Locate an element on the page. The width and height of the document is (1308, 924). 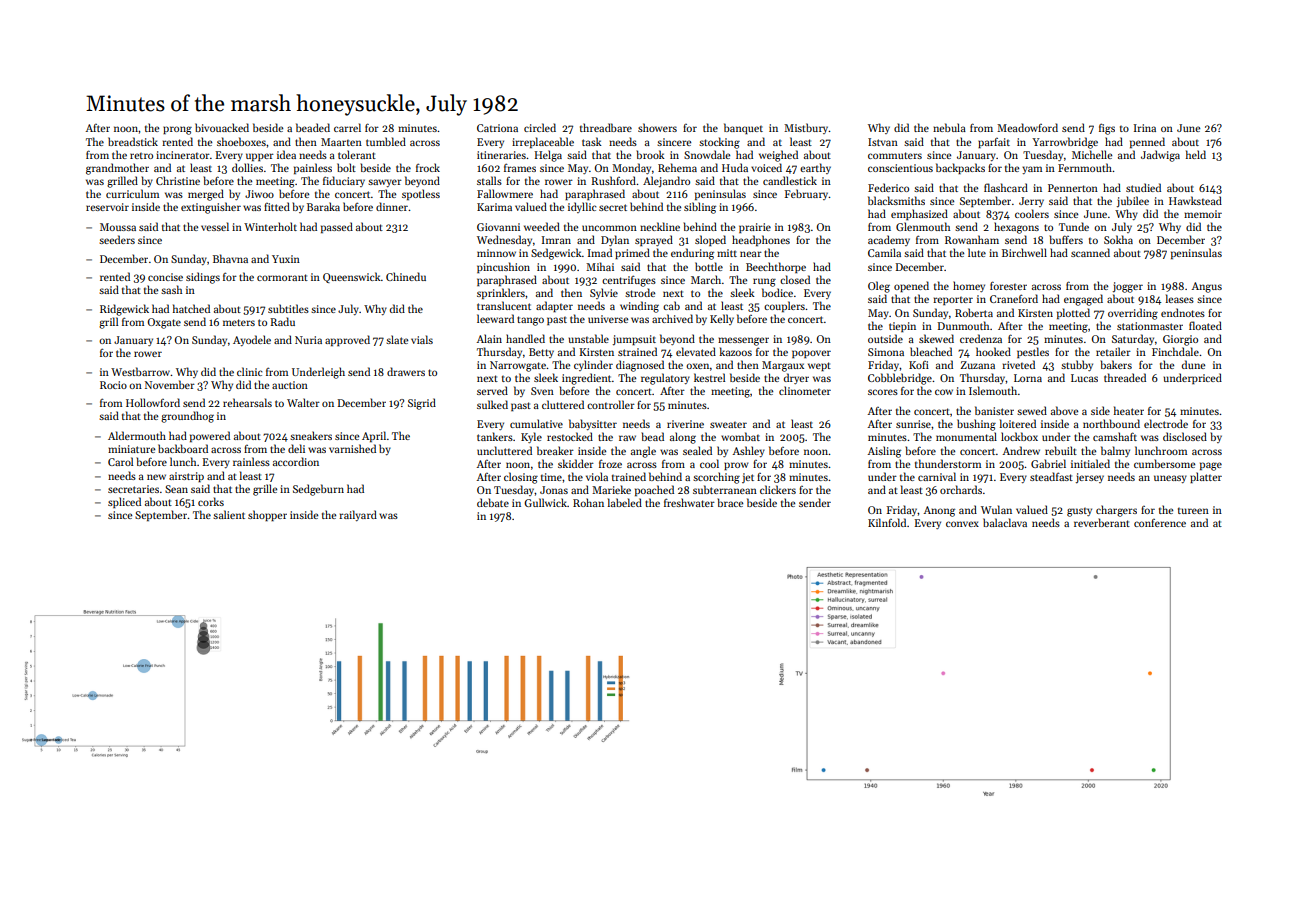
railyard is located at coordinates (358, 515).
